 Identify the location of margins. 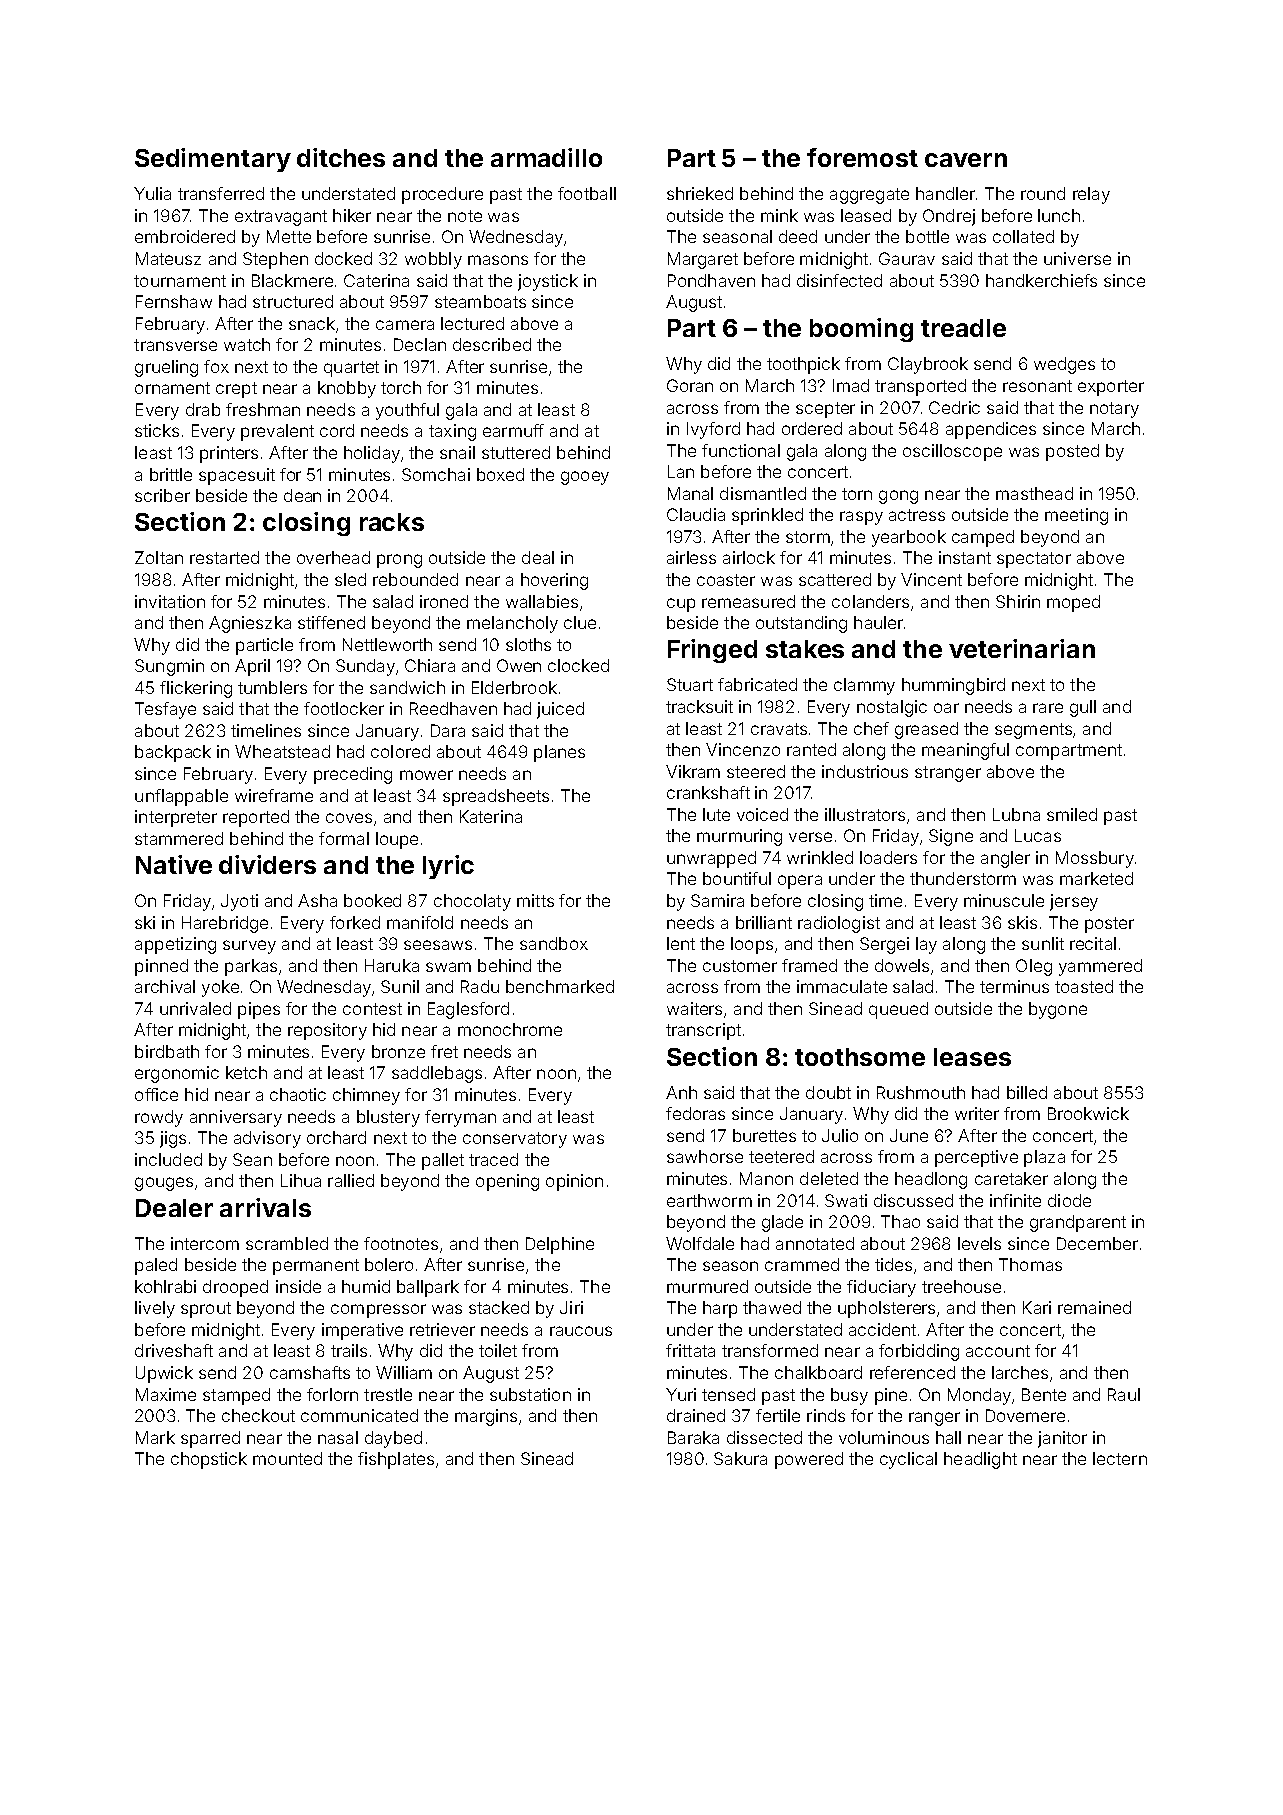
(486, 1417).
